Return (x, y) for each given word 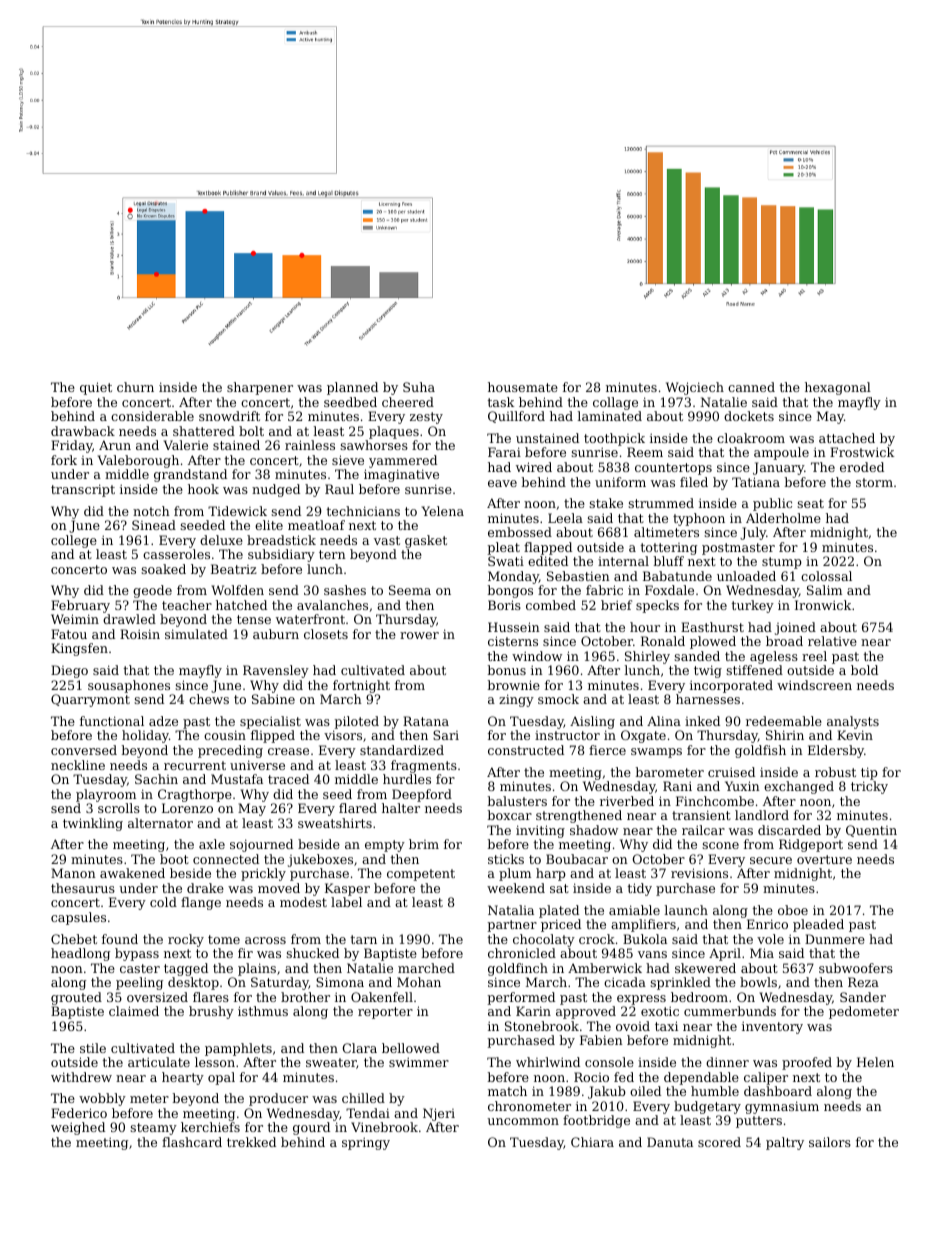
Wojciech (695, 388)
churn (135, 387)
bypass (137, 954)
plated (559, 911)
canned (751, 387)
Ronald (663, 641)
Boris (504, 605)
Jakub (607, 1092)
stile (93, 1048)
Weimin (75, 619)
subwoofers (856, 968)
